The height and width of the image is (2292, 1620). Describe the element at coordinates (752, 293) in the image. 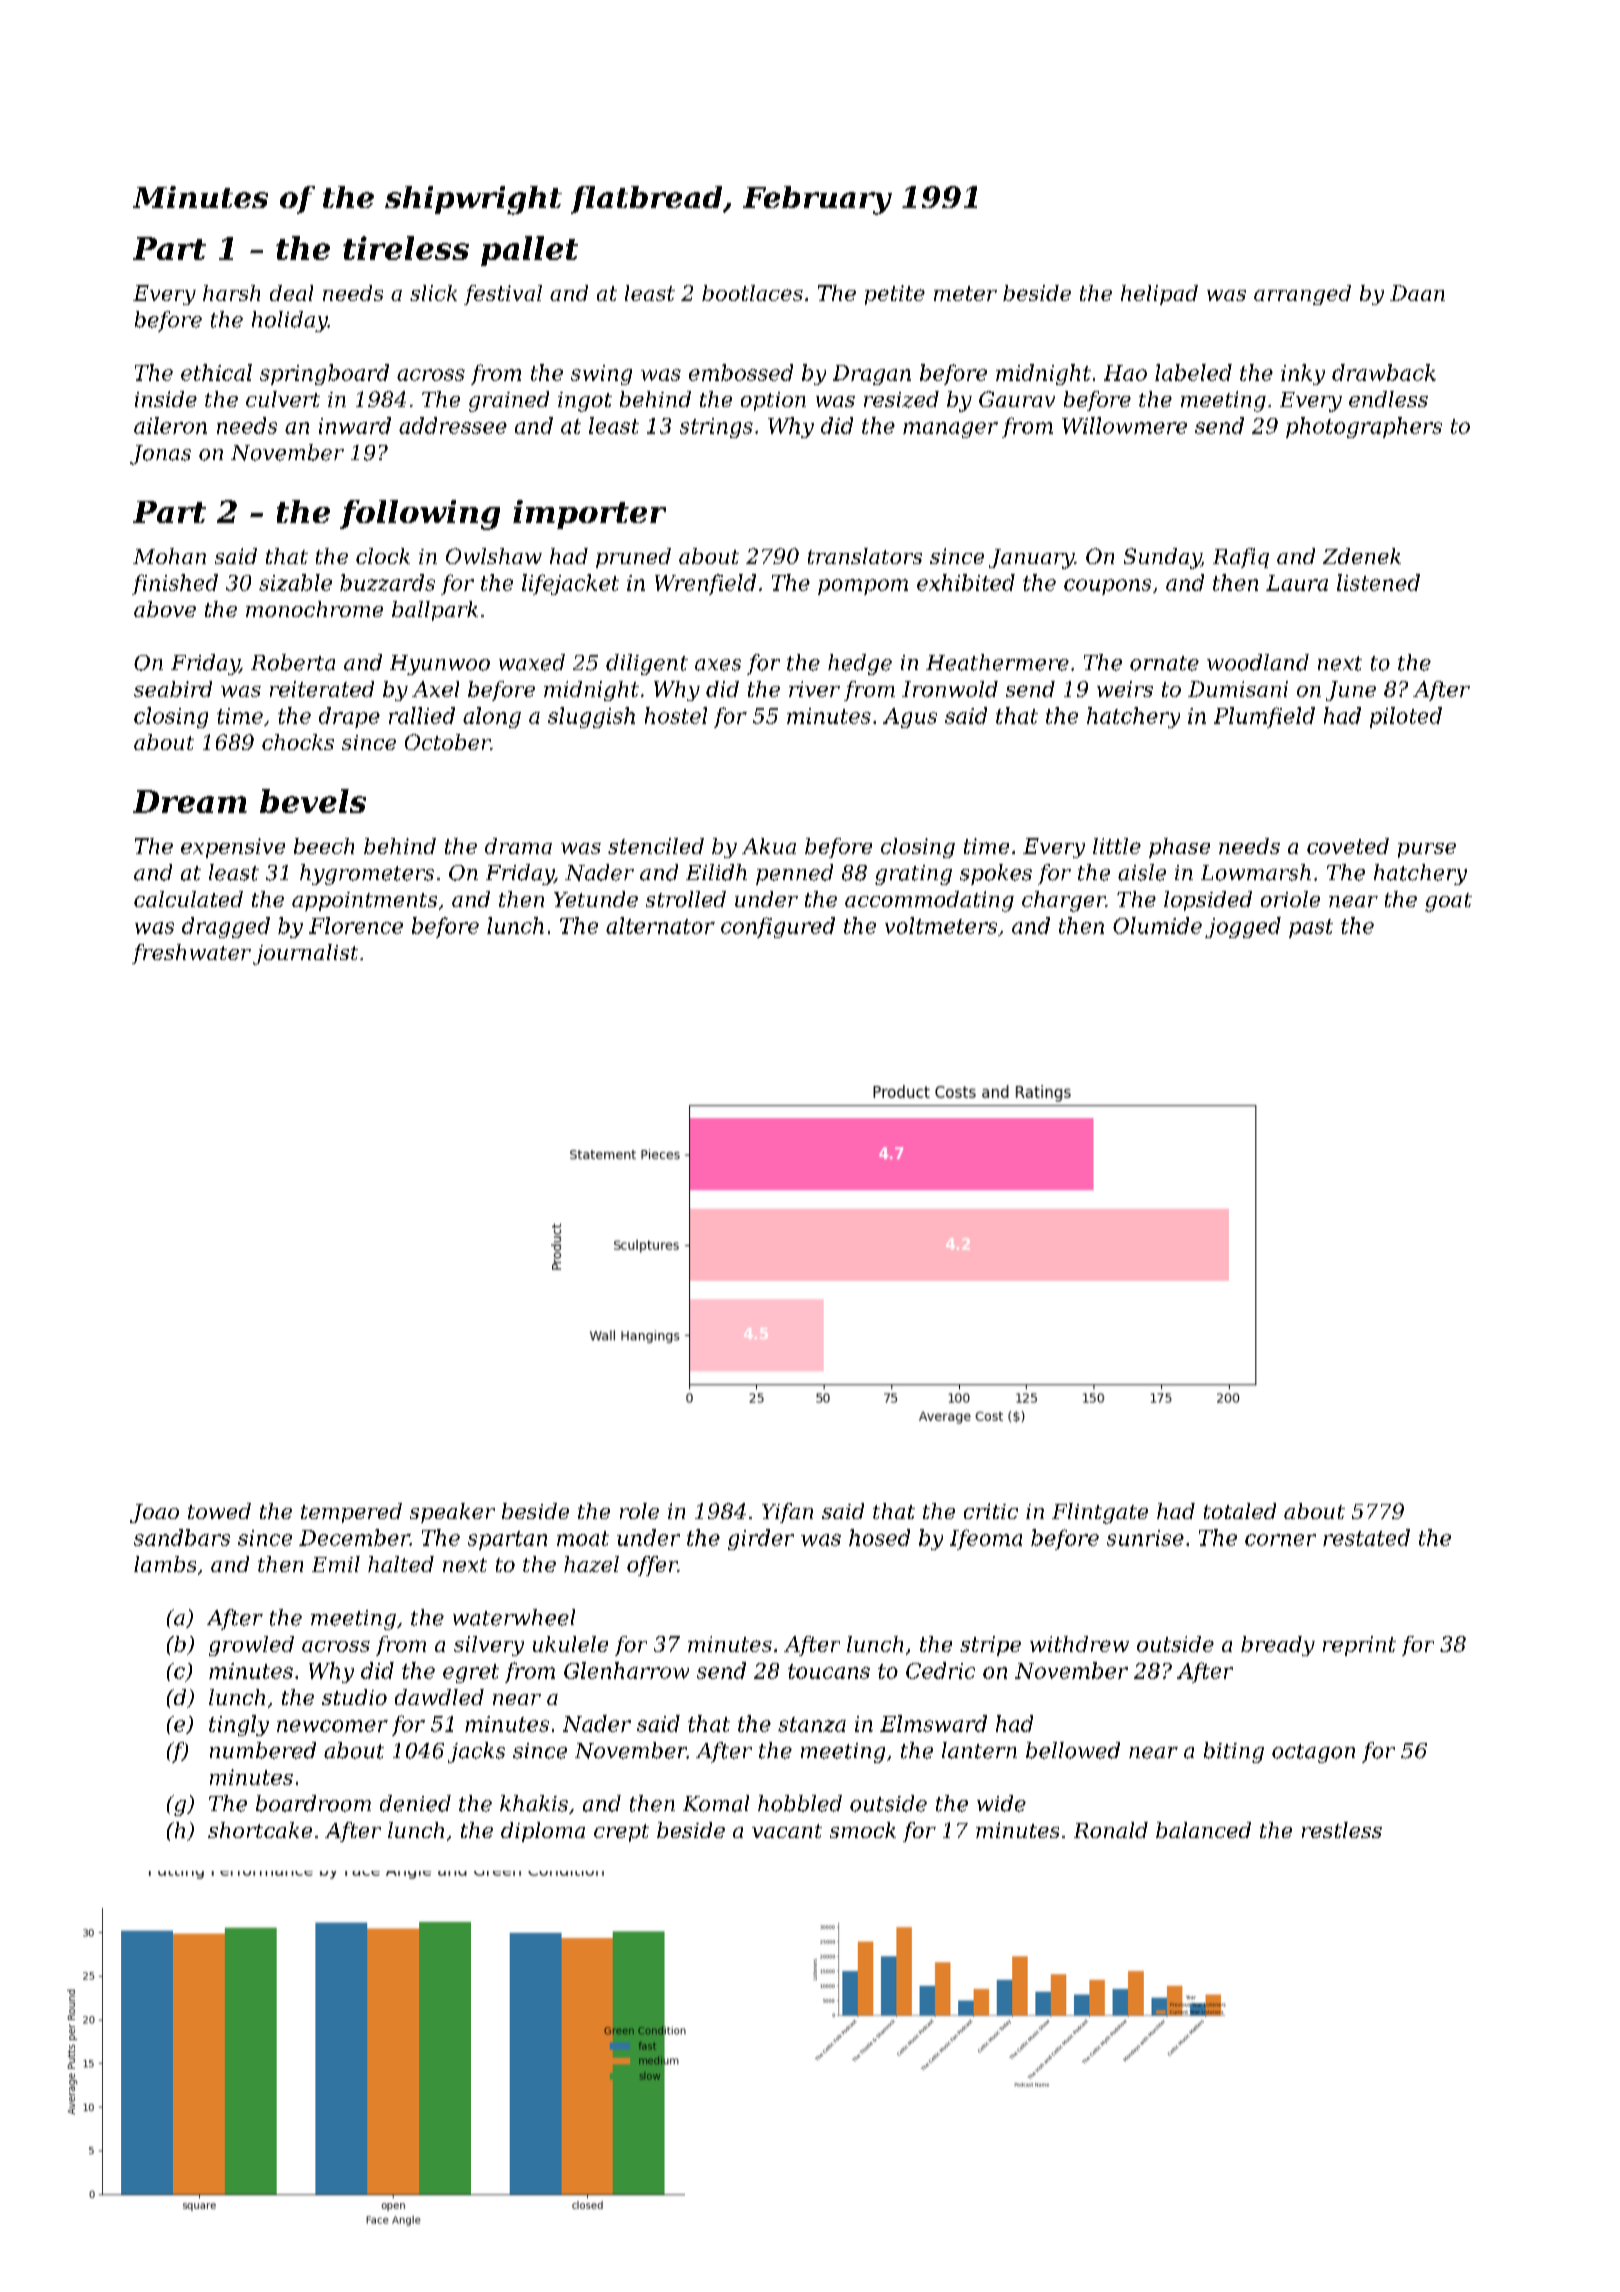

I see `bootlaces` at that location.
